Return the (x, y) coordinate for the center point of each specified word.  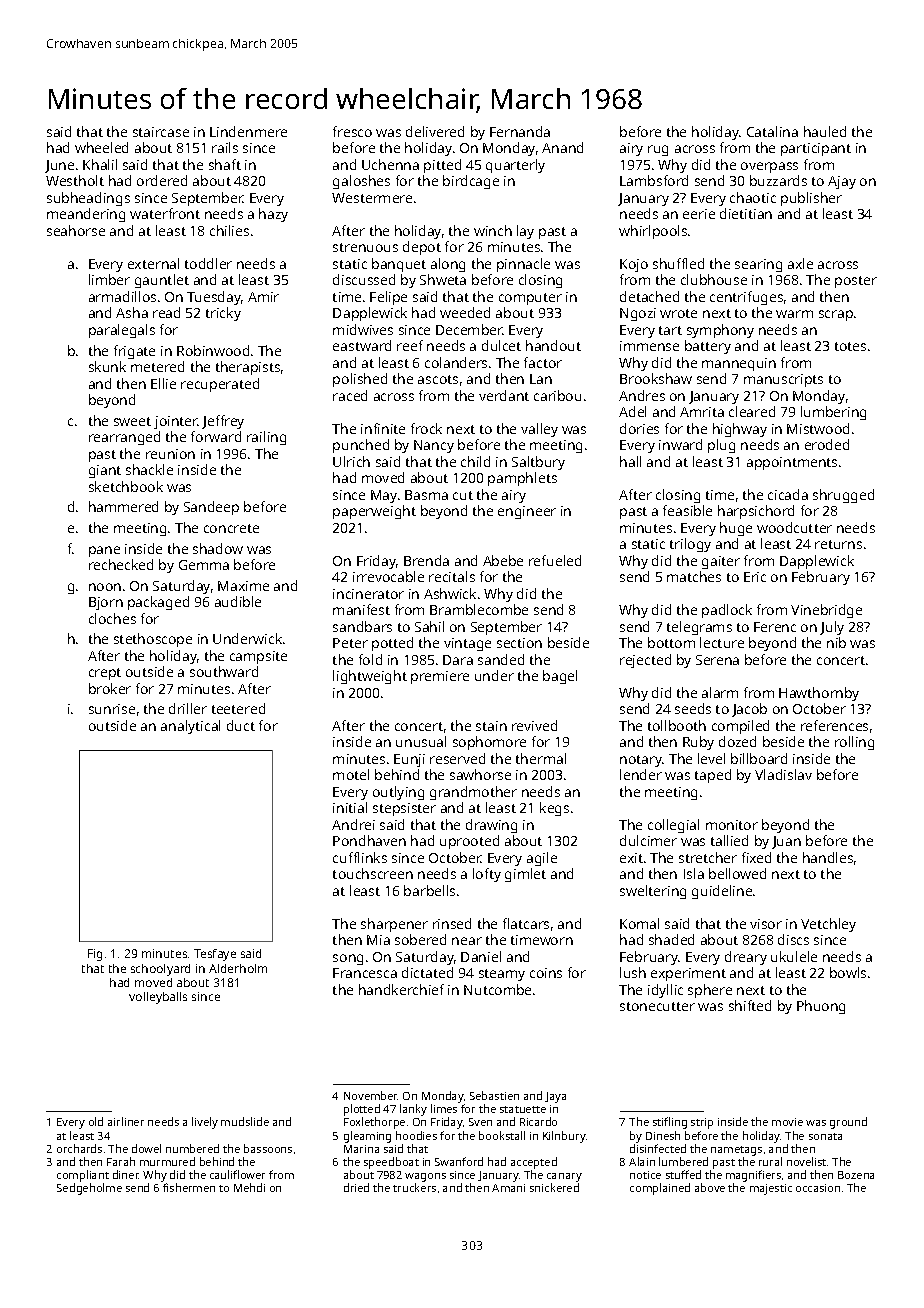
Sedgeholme (89, 1189)
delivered (435, 131)
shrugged (843, 496)
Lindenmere (248, 131)
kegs (554, 809)
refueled (555, 560)
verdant (504, 395)
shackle (149, 469)
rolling (854, 743)
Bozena (856, 1175)
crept (105, 674)
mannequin (739, 364)
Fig (95, 955)
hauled (825, 131)
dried (356, 1187)
